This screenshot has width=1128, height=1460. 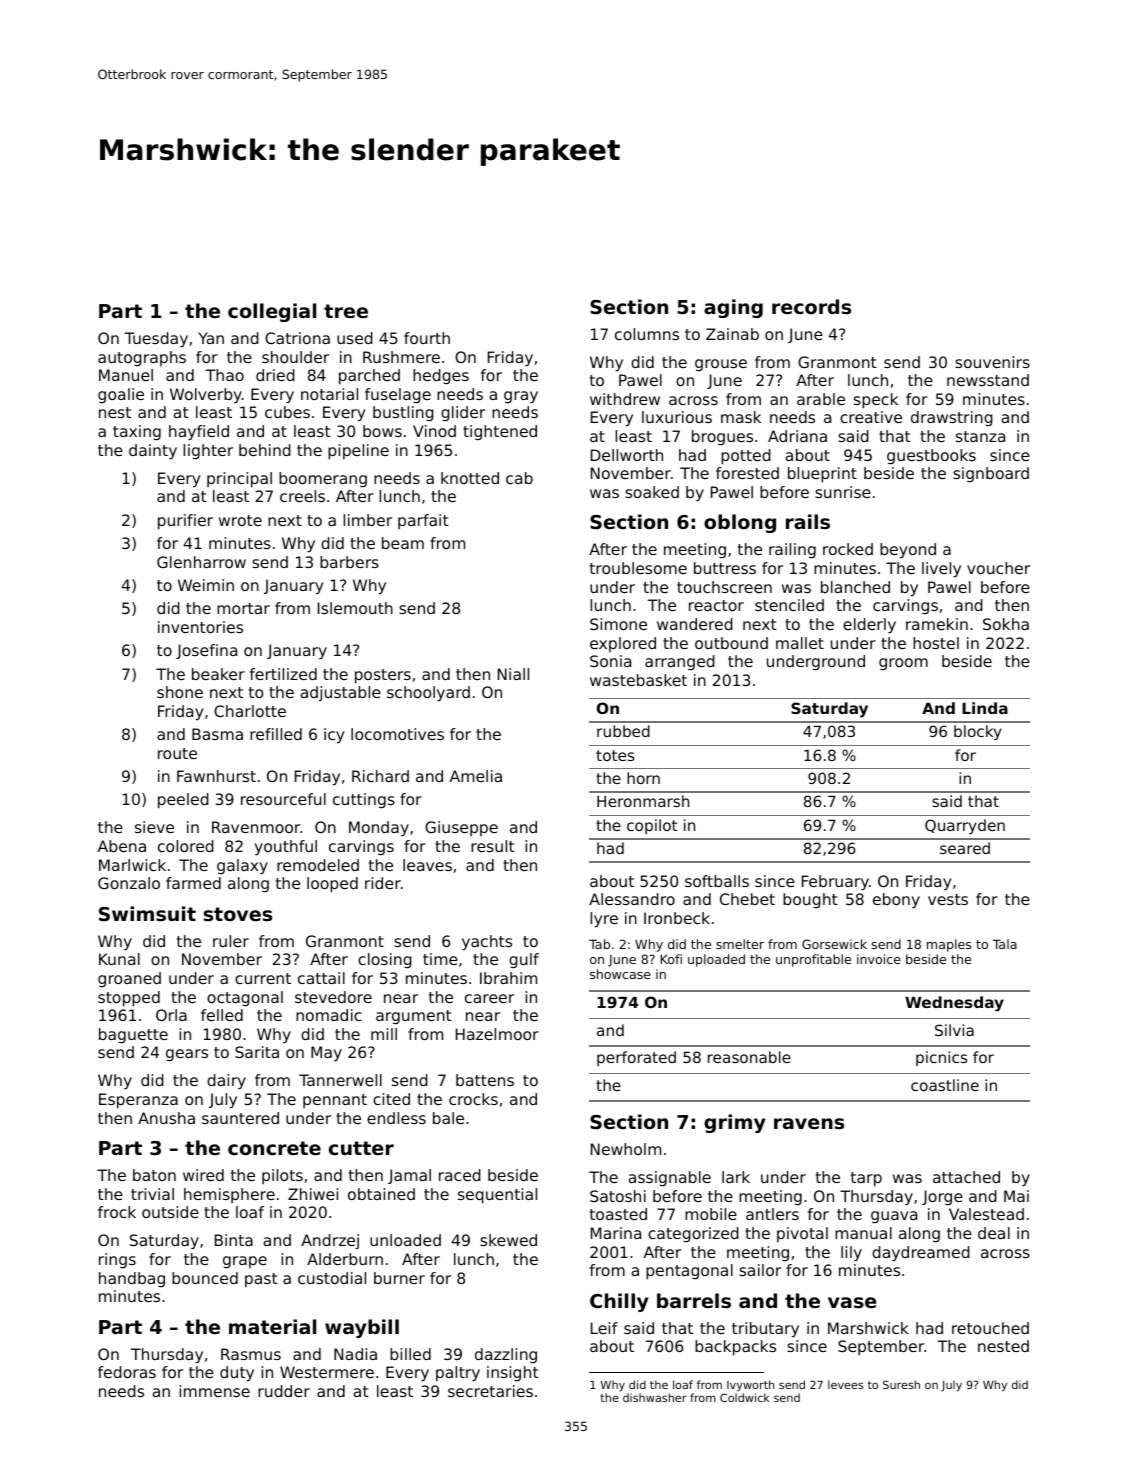 I want to click on levees, so click(x=846, y=1384).
